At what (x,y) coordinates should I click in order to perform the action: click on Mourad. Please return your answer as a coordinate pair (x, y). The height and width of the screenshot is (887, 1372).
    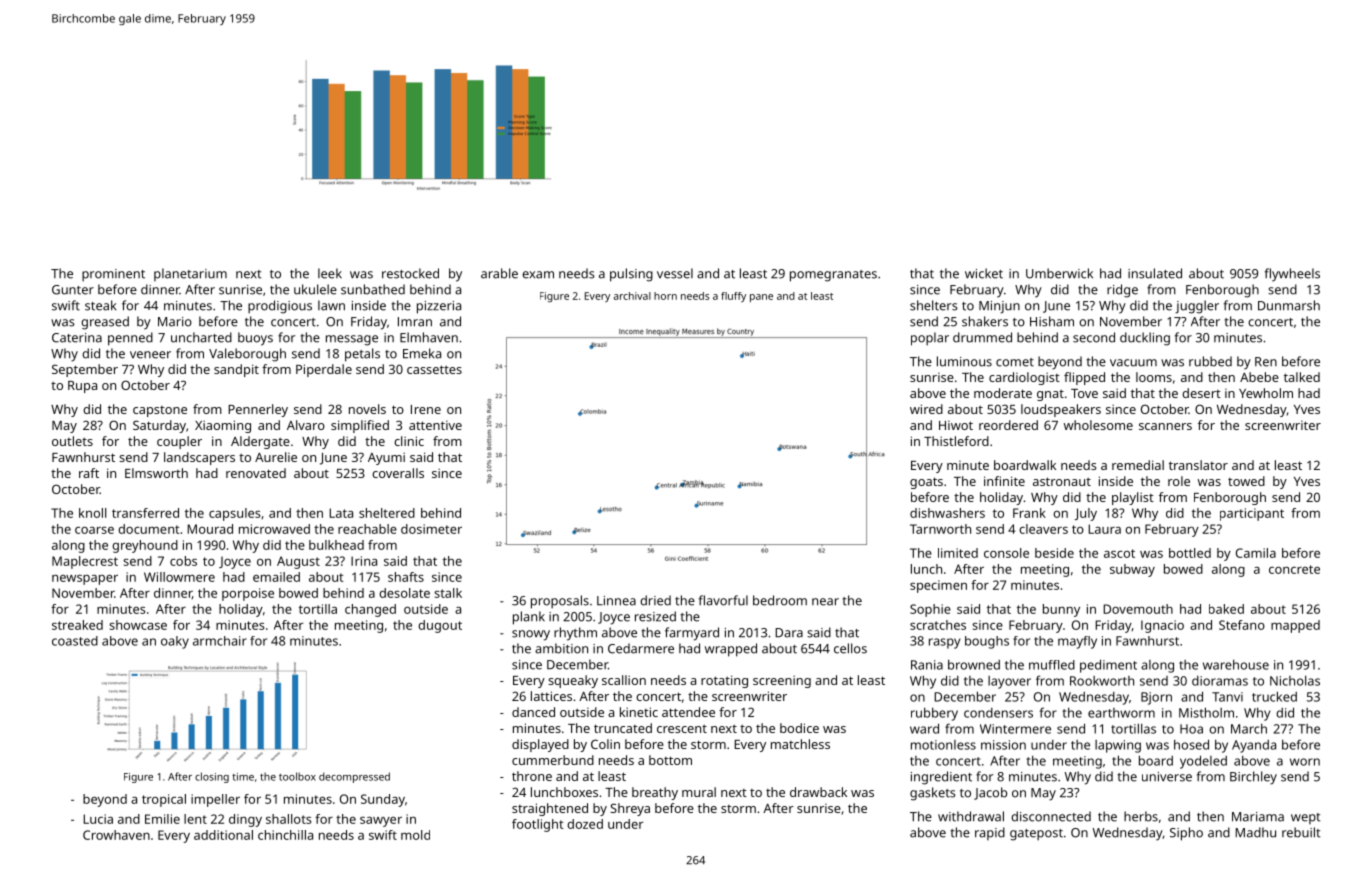
    Looking at the image, I should click on (210, 529).
